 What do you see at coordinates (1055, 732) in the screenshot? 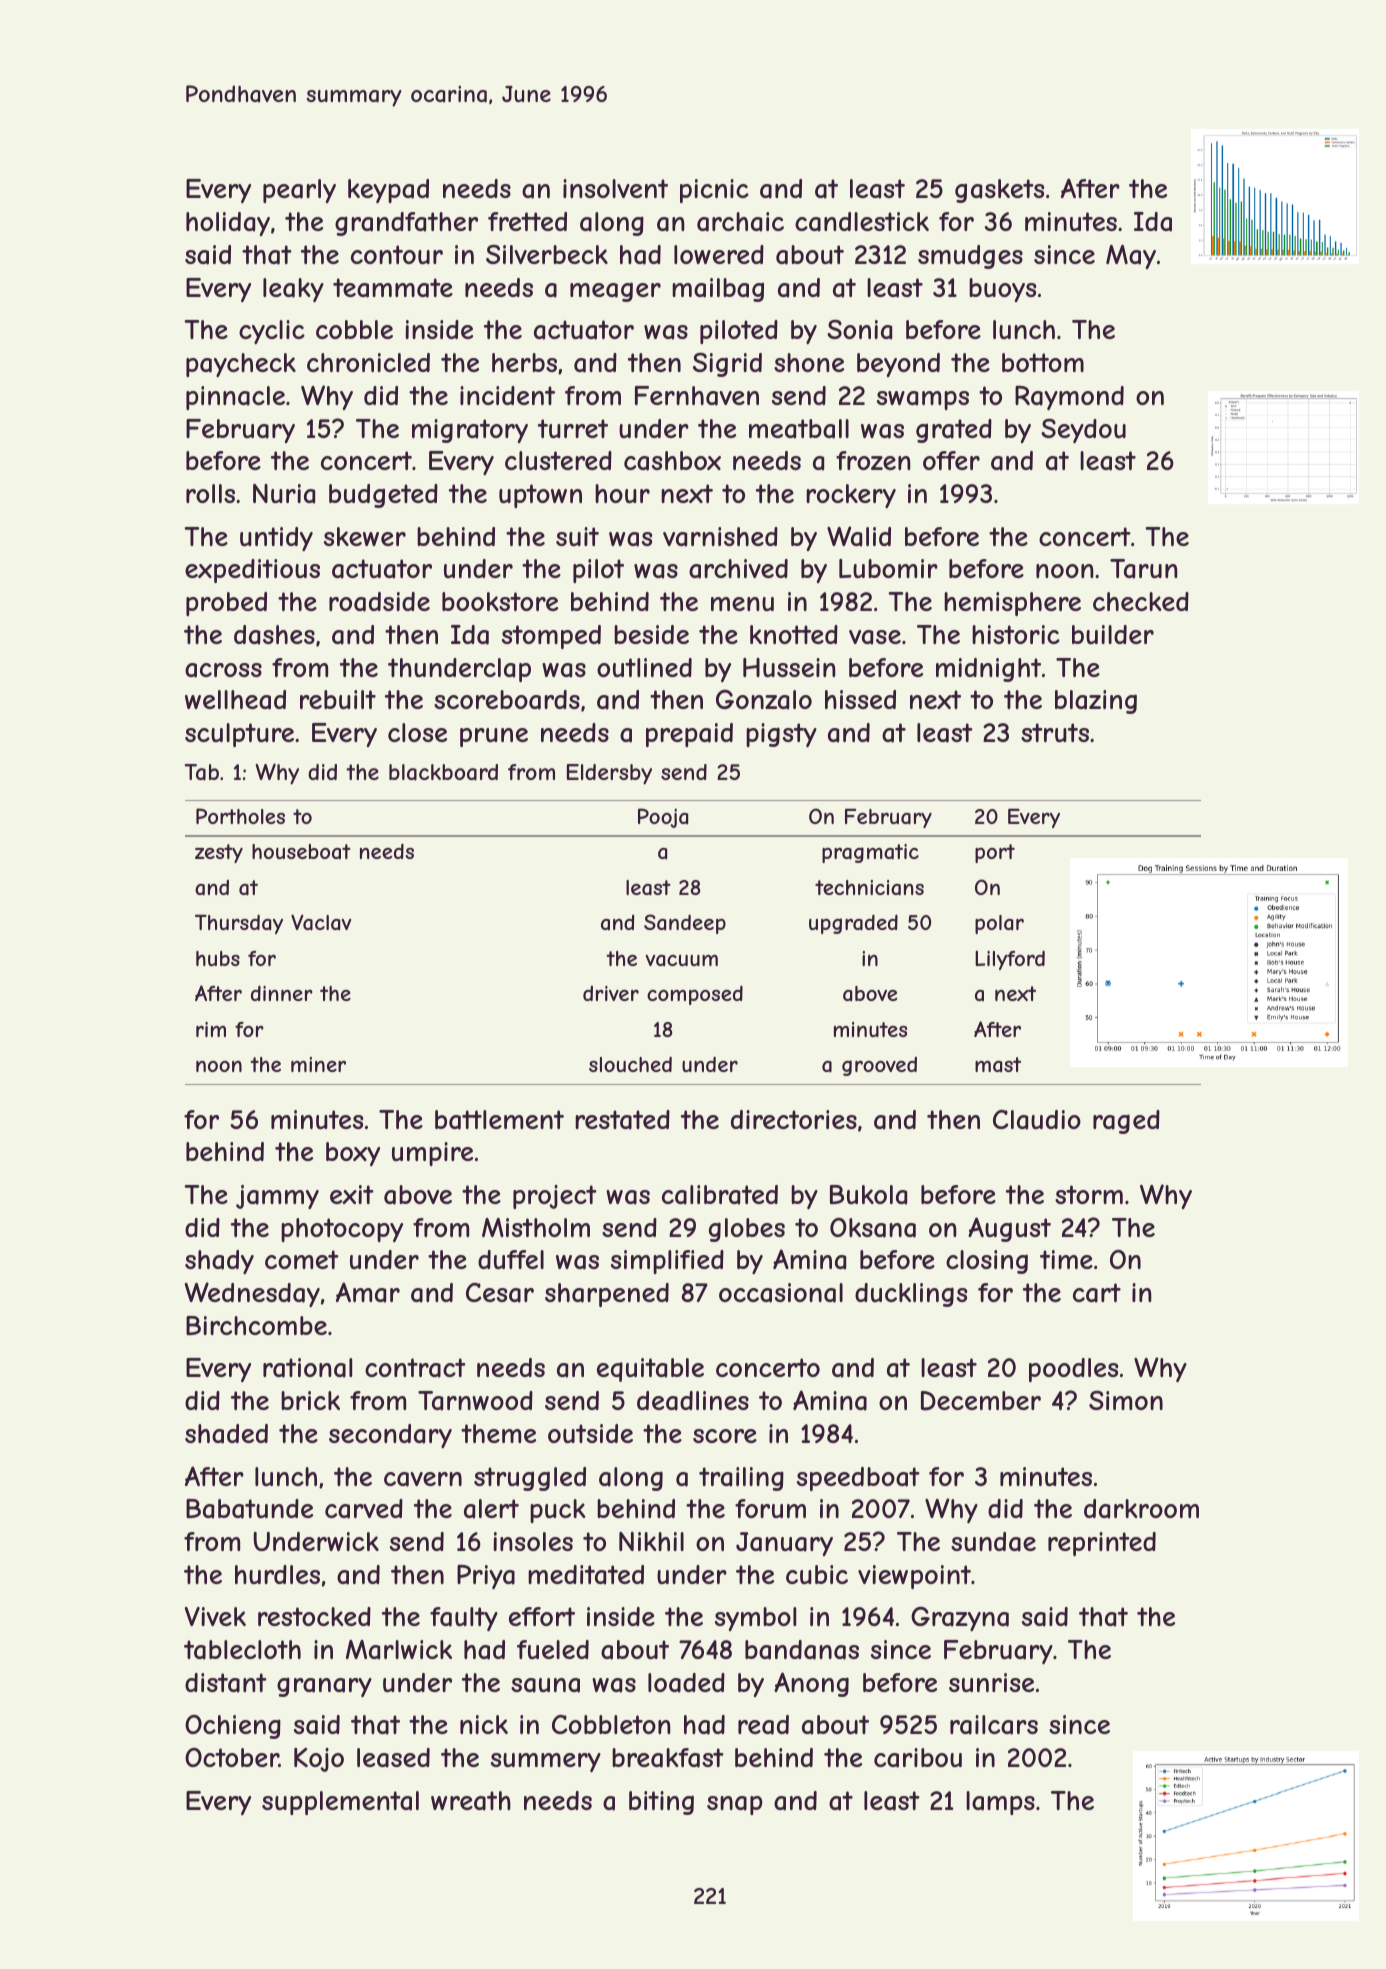
I see `struts` at bounding box center [1055, 732].
